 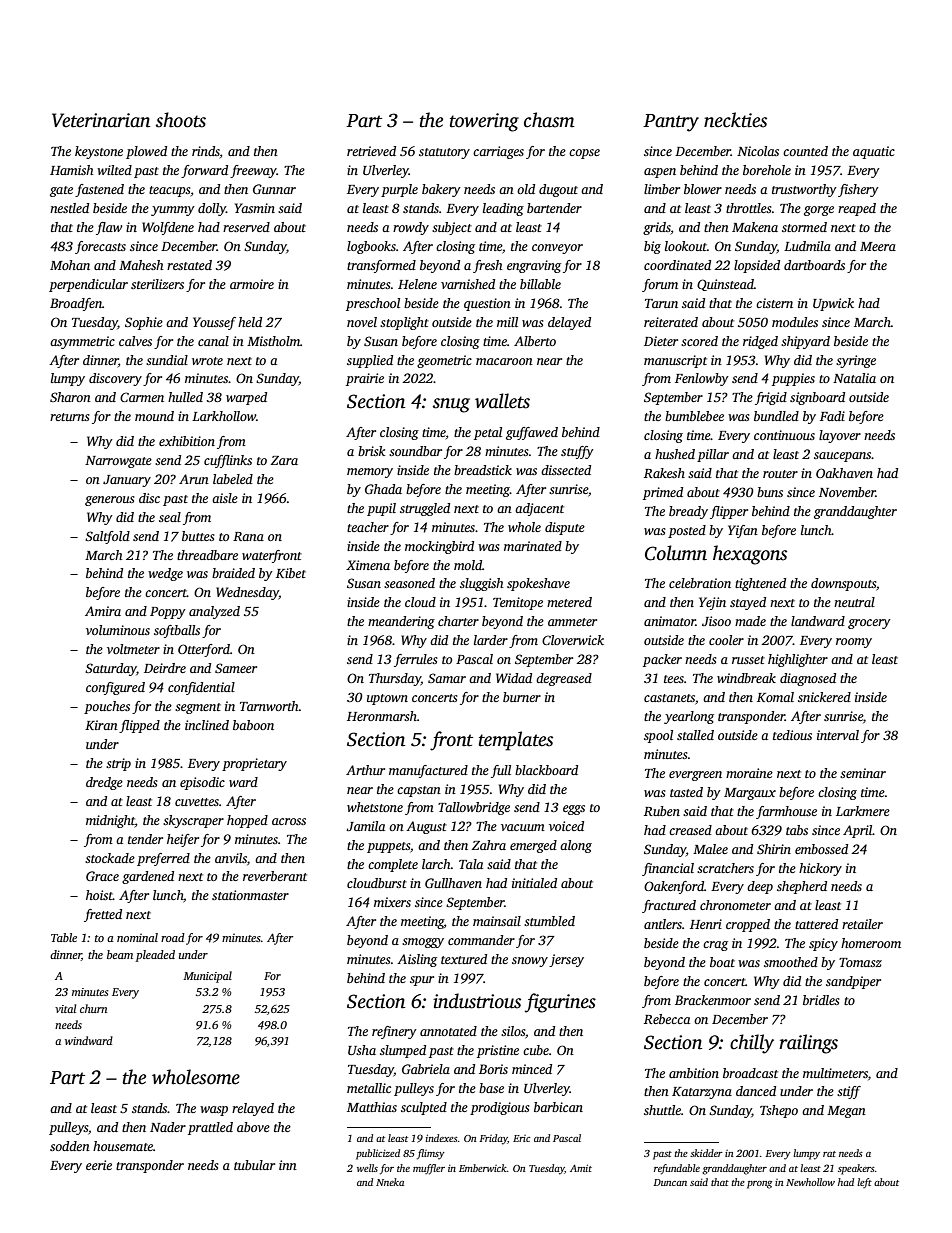 I want to click on geometric, so click(x=444, y=361).
